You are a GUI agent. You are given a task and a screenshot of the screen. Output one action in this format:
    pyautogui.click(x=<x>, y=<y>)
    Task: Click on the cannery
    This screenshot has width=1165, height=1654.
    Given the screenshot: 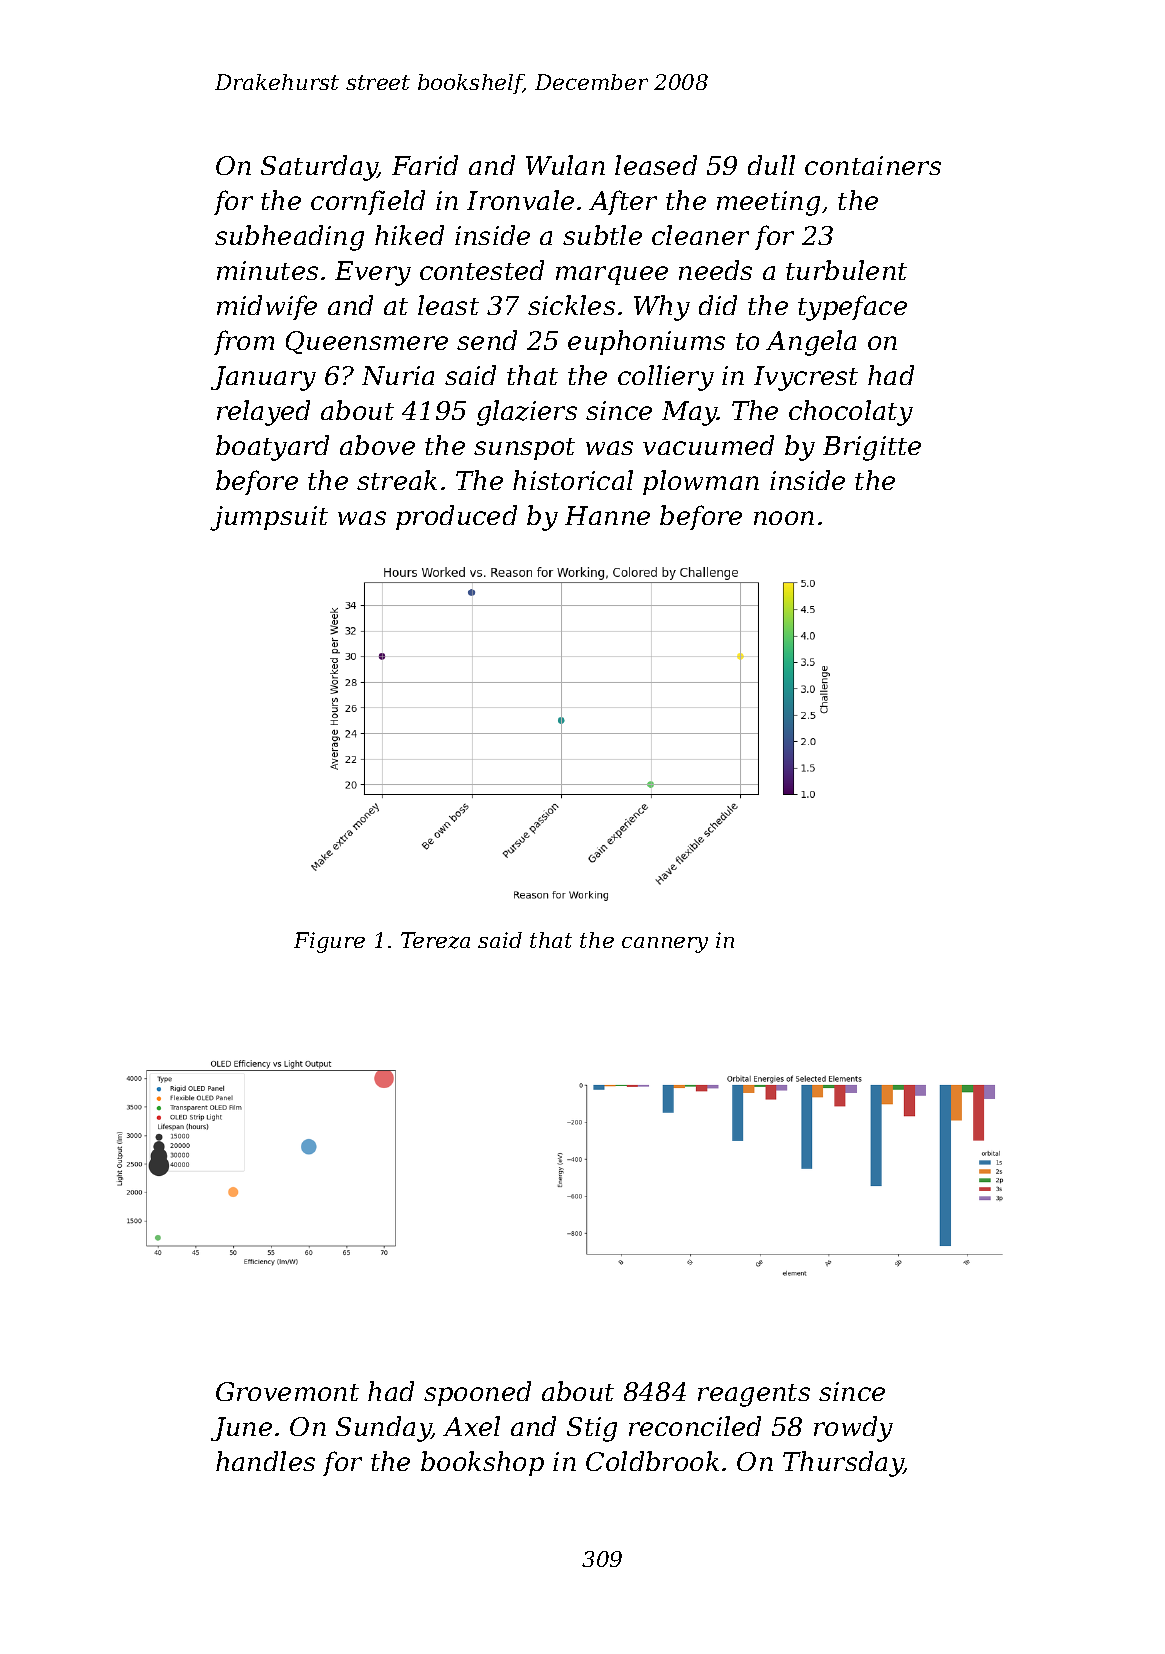 What is the action you would take?
    pyautogui.click(x=665, y=945)
